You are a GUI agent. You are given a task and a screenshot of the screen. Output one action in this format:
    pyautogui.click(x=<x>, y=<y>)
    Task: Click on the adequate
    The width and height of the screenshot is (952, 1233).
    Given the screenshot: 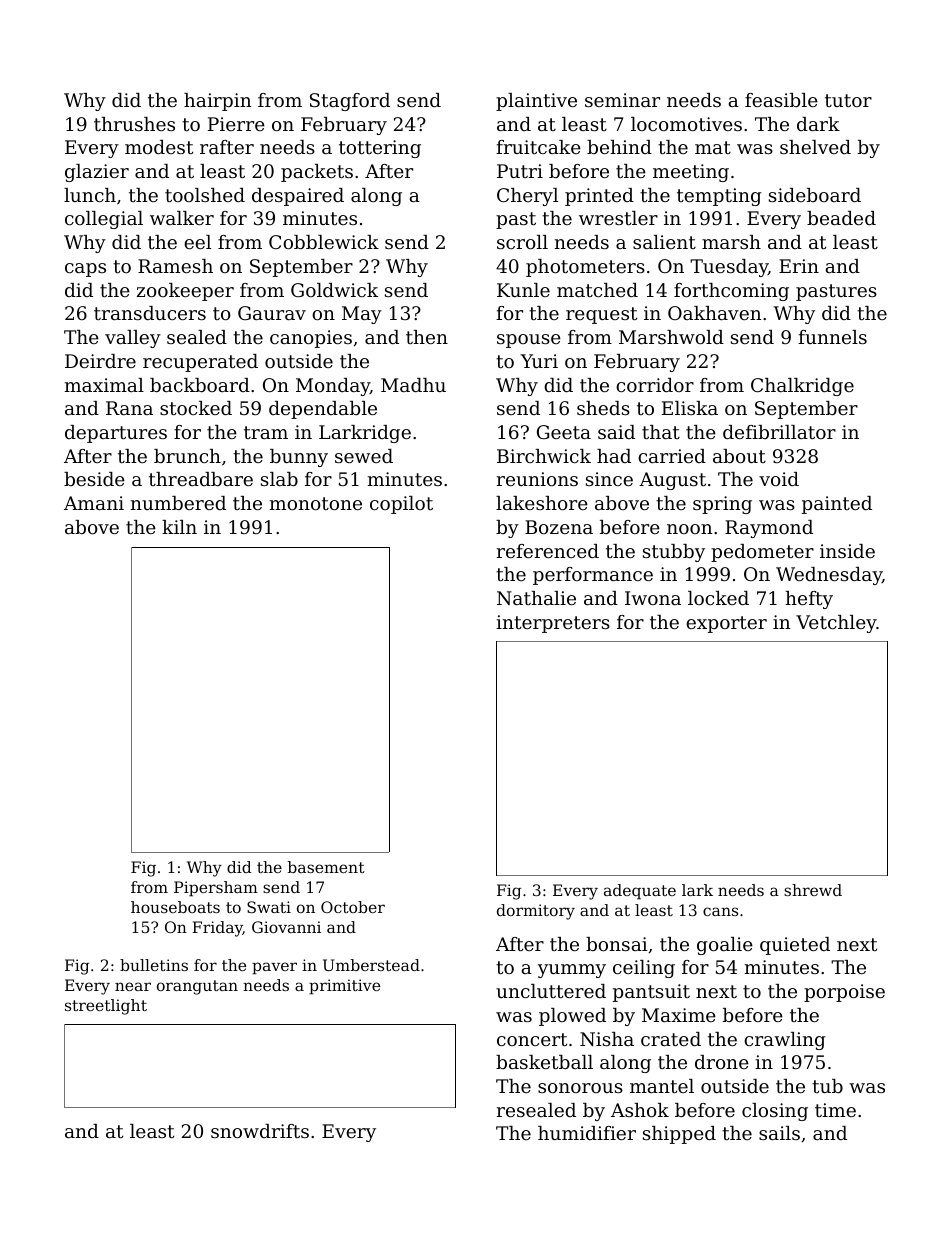 What is the action you would take?
    pyautogui.click(x=640, y=892)
